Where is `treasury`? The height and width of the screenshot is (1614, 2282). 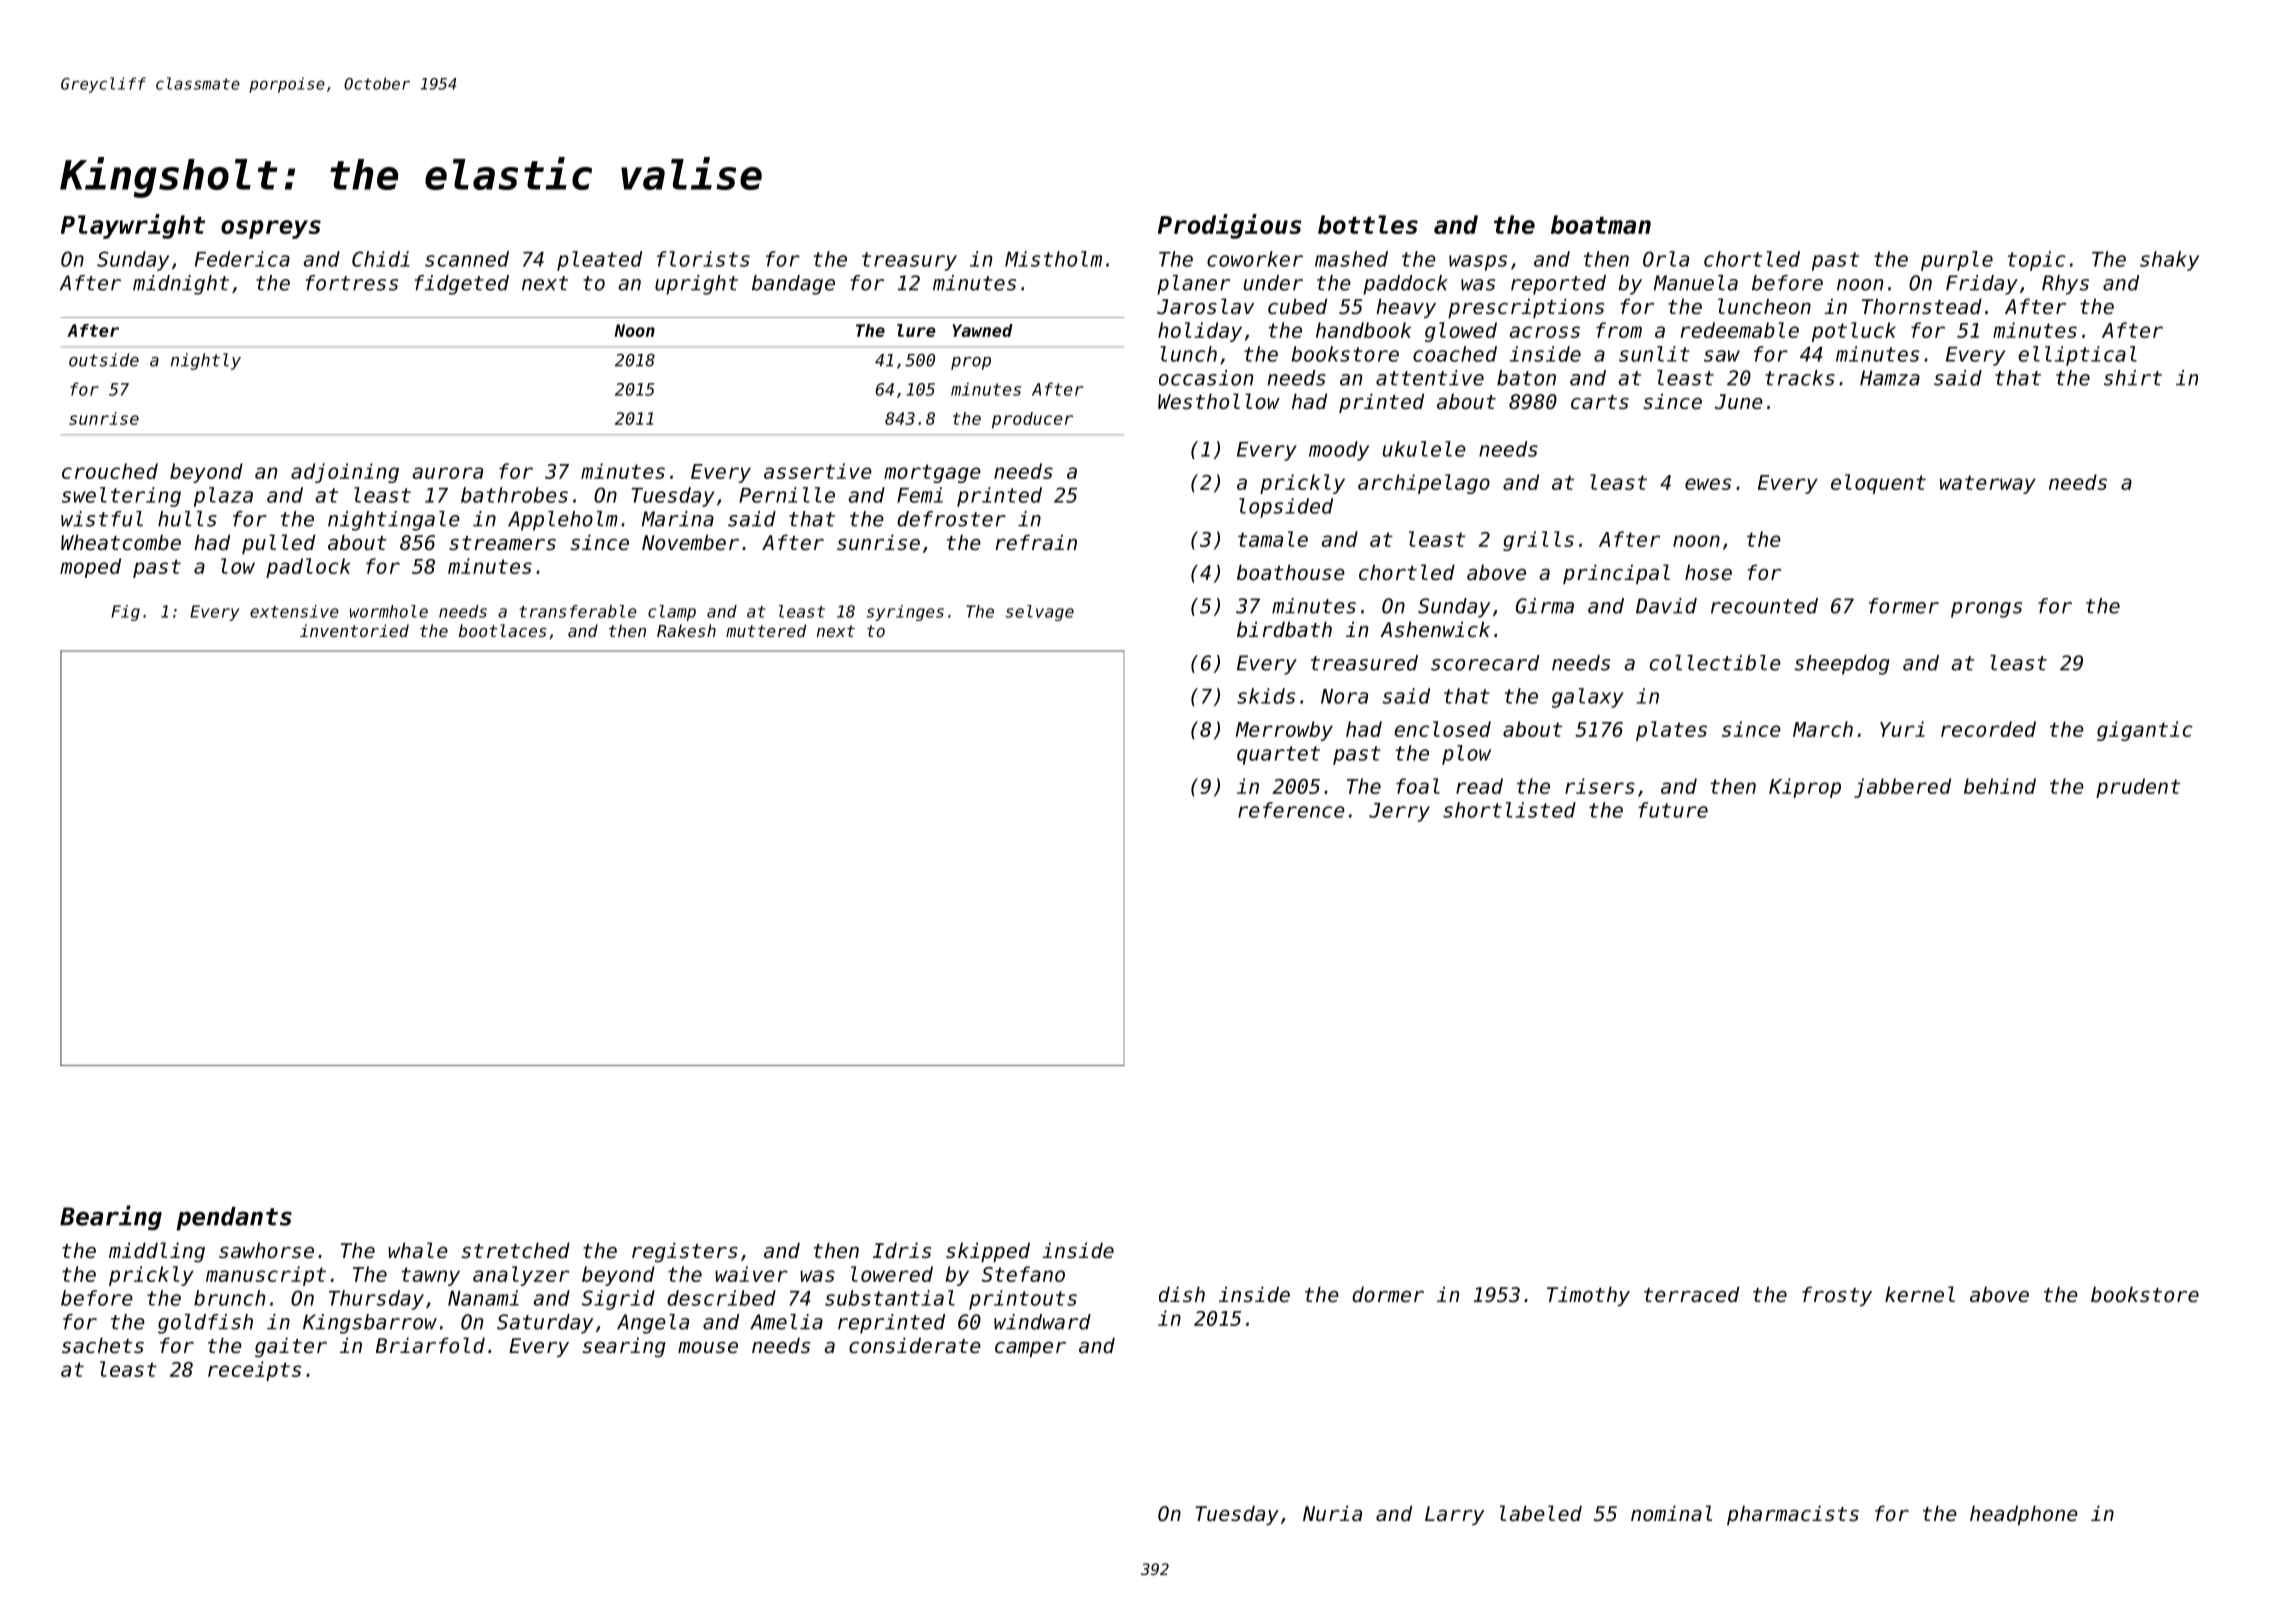
treasury is located at coordinates (909, 261).
